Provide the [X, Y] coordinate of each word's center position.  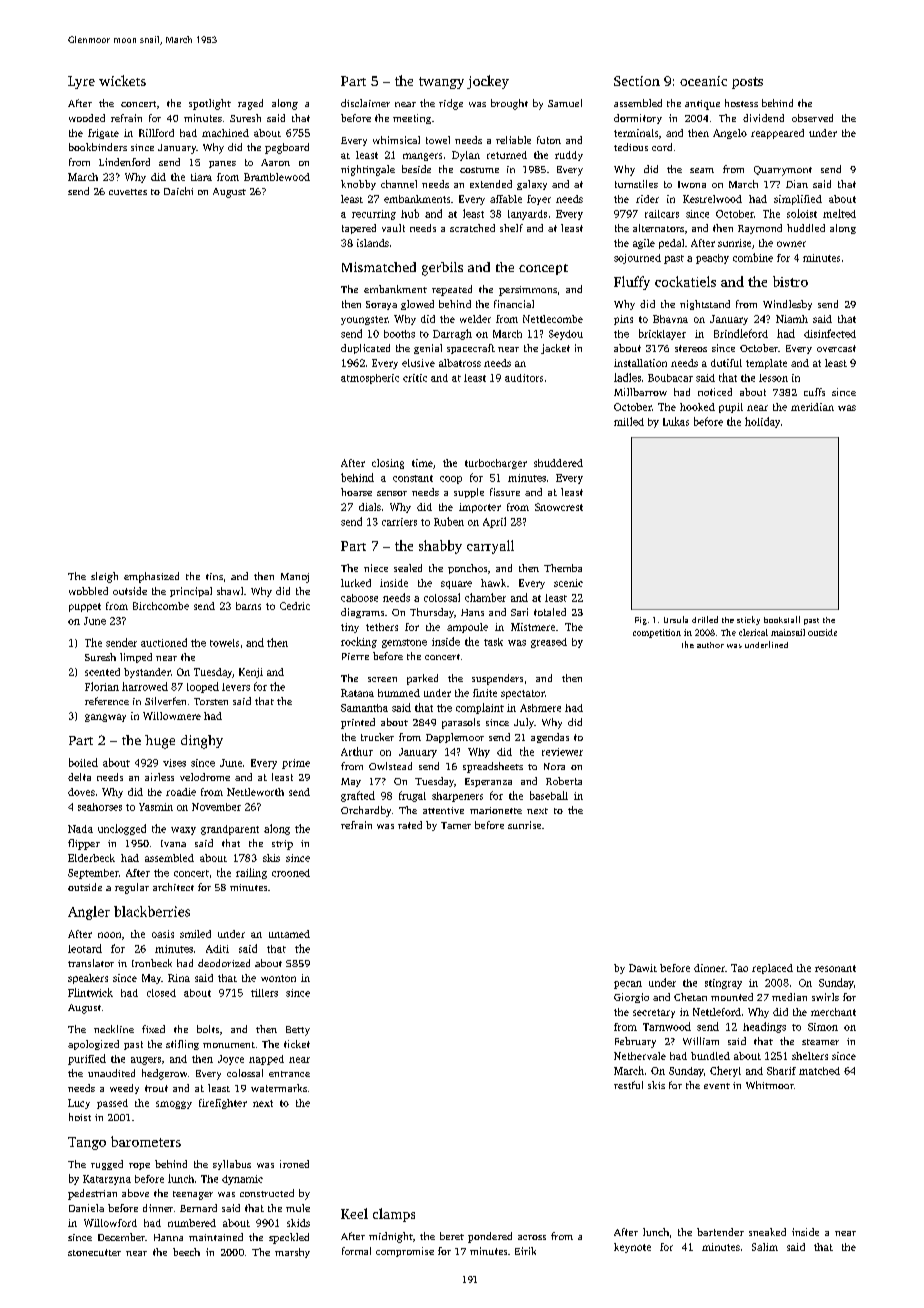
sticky [748, 620]
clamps [394, 1215]
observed [812, 118]
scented [102, 672]
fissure [505, 492]
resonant [835, 968]
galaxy [532, 185]
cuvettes [128, 192]
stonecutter [94, 1252]
